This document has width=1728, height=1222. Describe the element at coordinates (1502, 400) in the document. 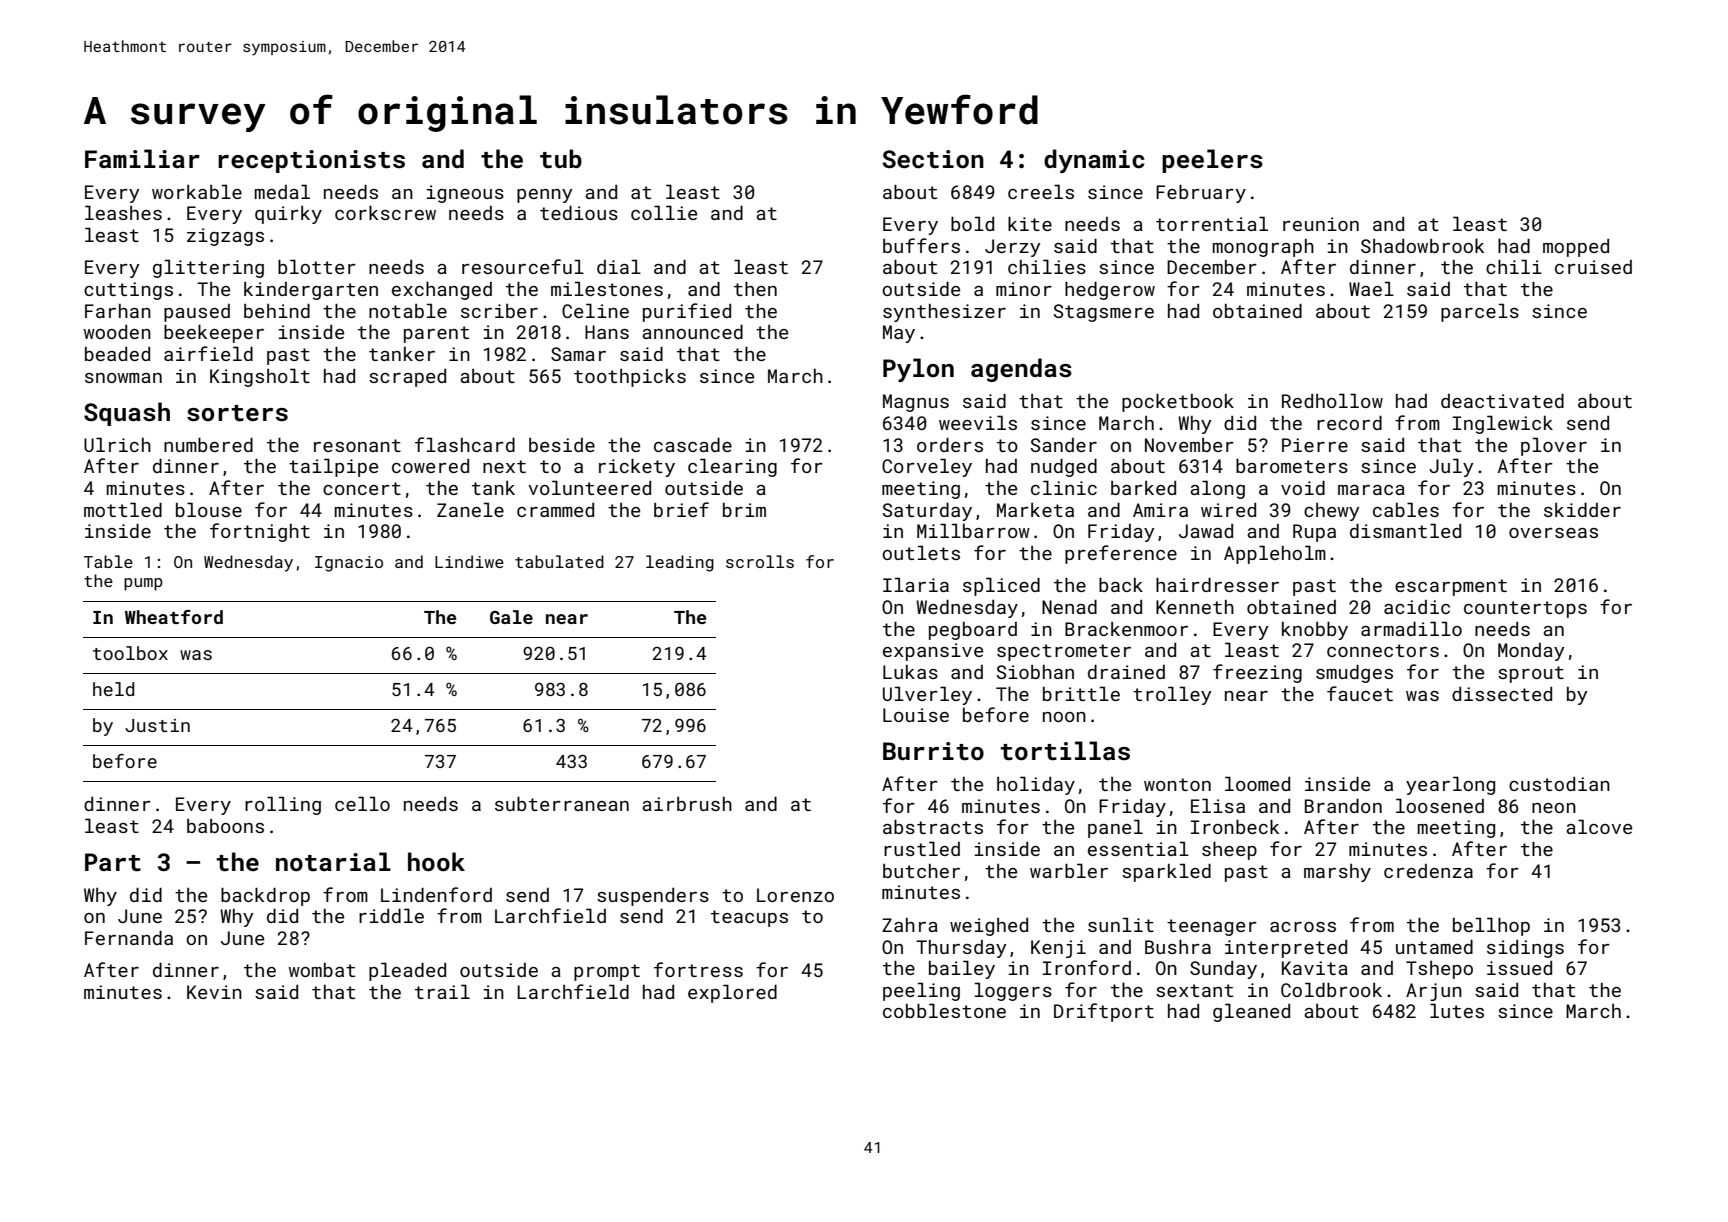

I see `deactivated` at that location.
